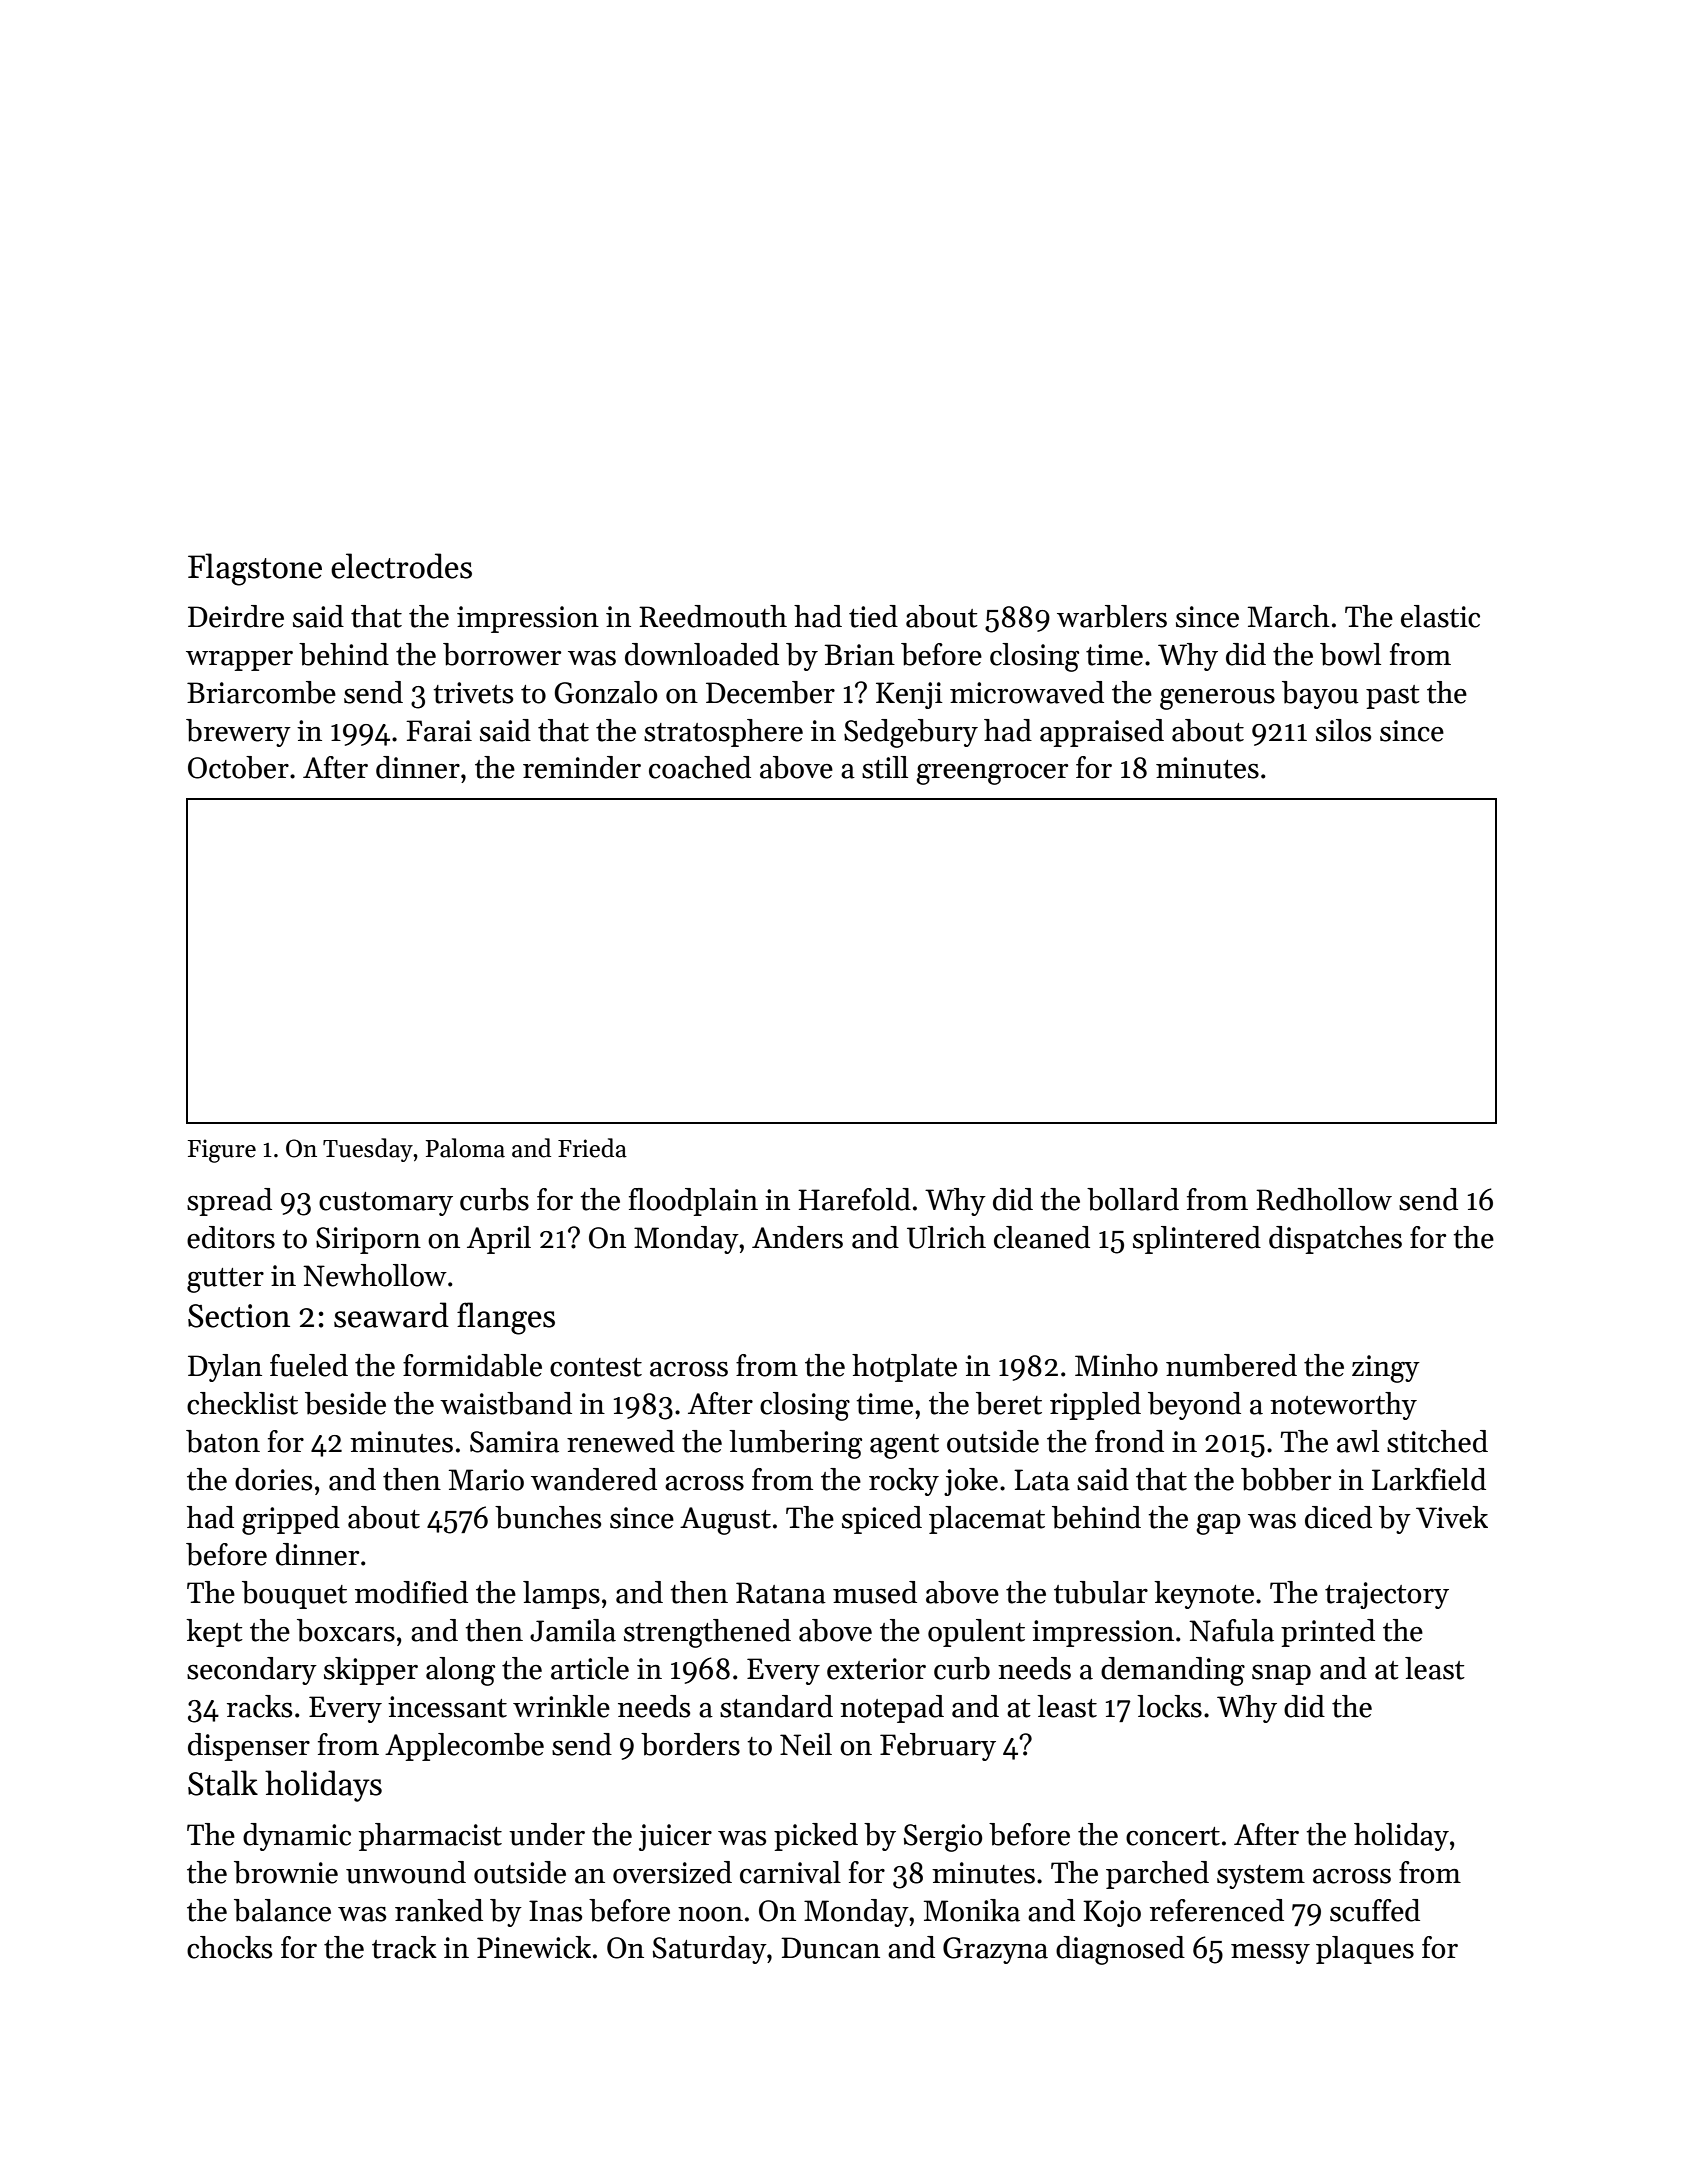 This page has width=1683, height=2178. I want to click on bobber, so click(1286, 1479).
